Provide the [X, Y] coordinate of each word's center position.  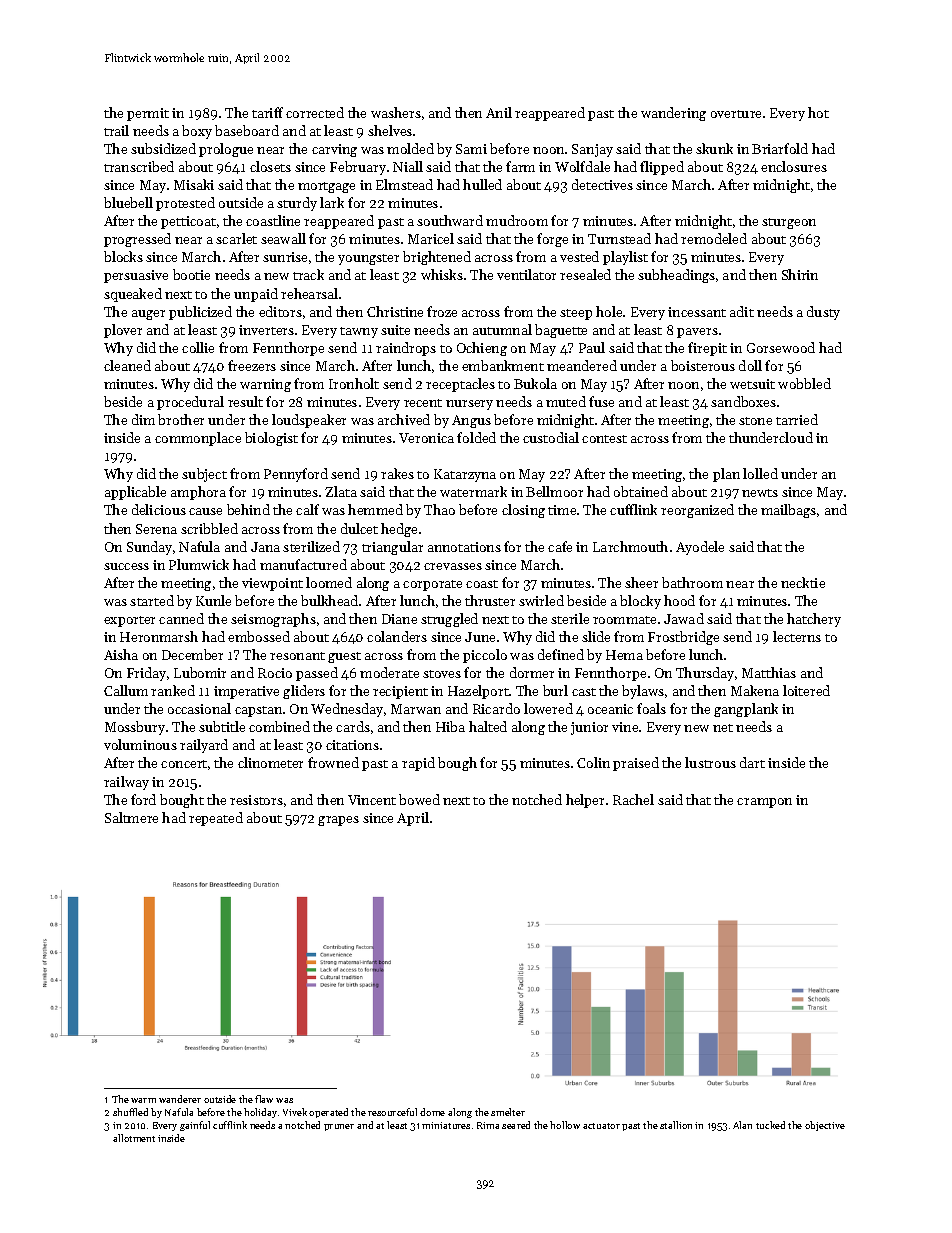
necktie [803, 582]
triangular [392, 548]
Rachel [633, 799]
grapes [338, 821]
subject [204, 475]
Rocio [275, 673]
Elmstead [404, 184]
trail [116, 130]
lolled [760, 473]
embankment [503, 365]
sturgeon [789, 223]
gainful [195, 1126]
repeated [216, 819]
